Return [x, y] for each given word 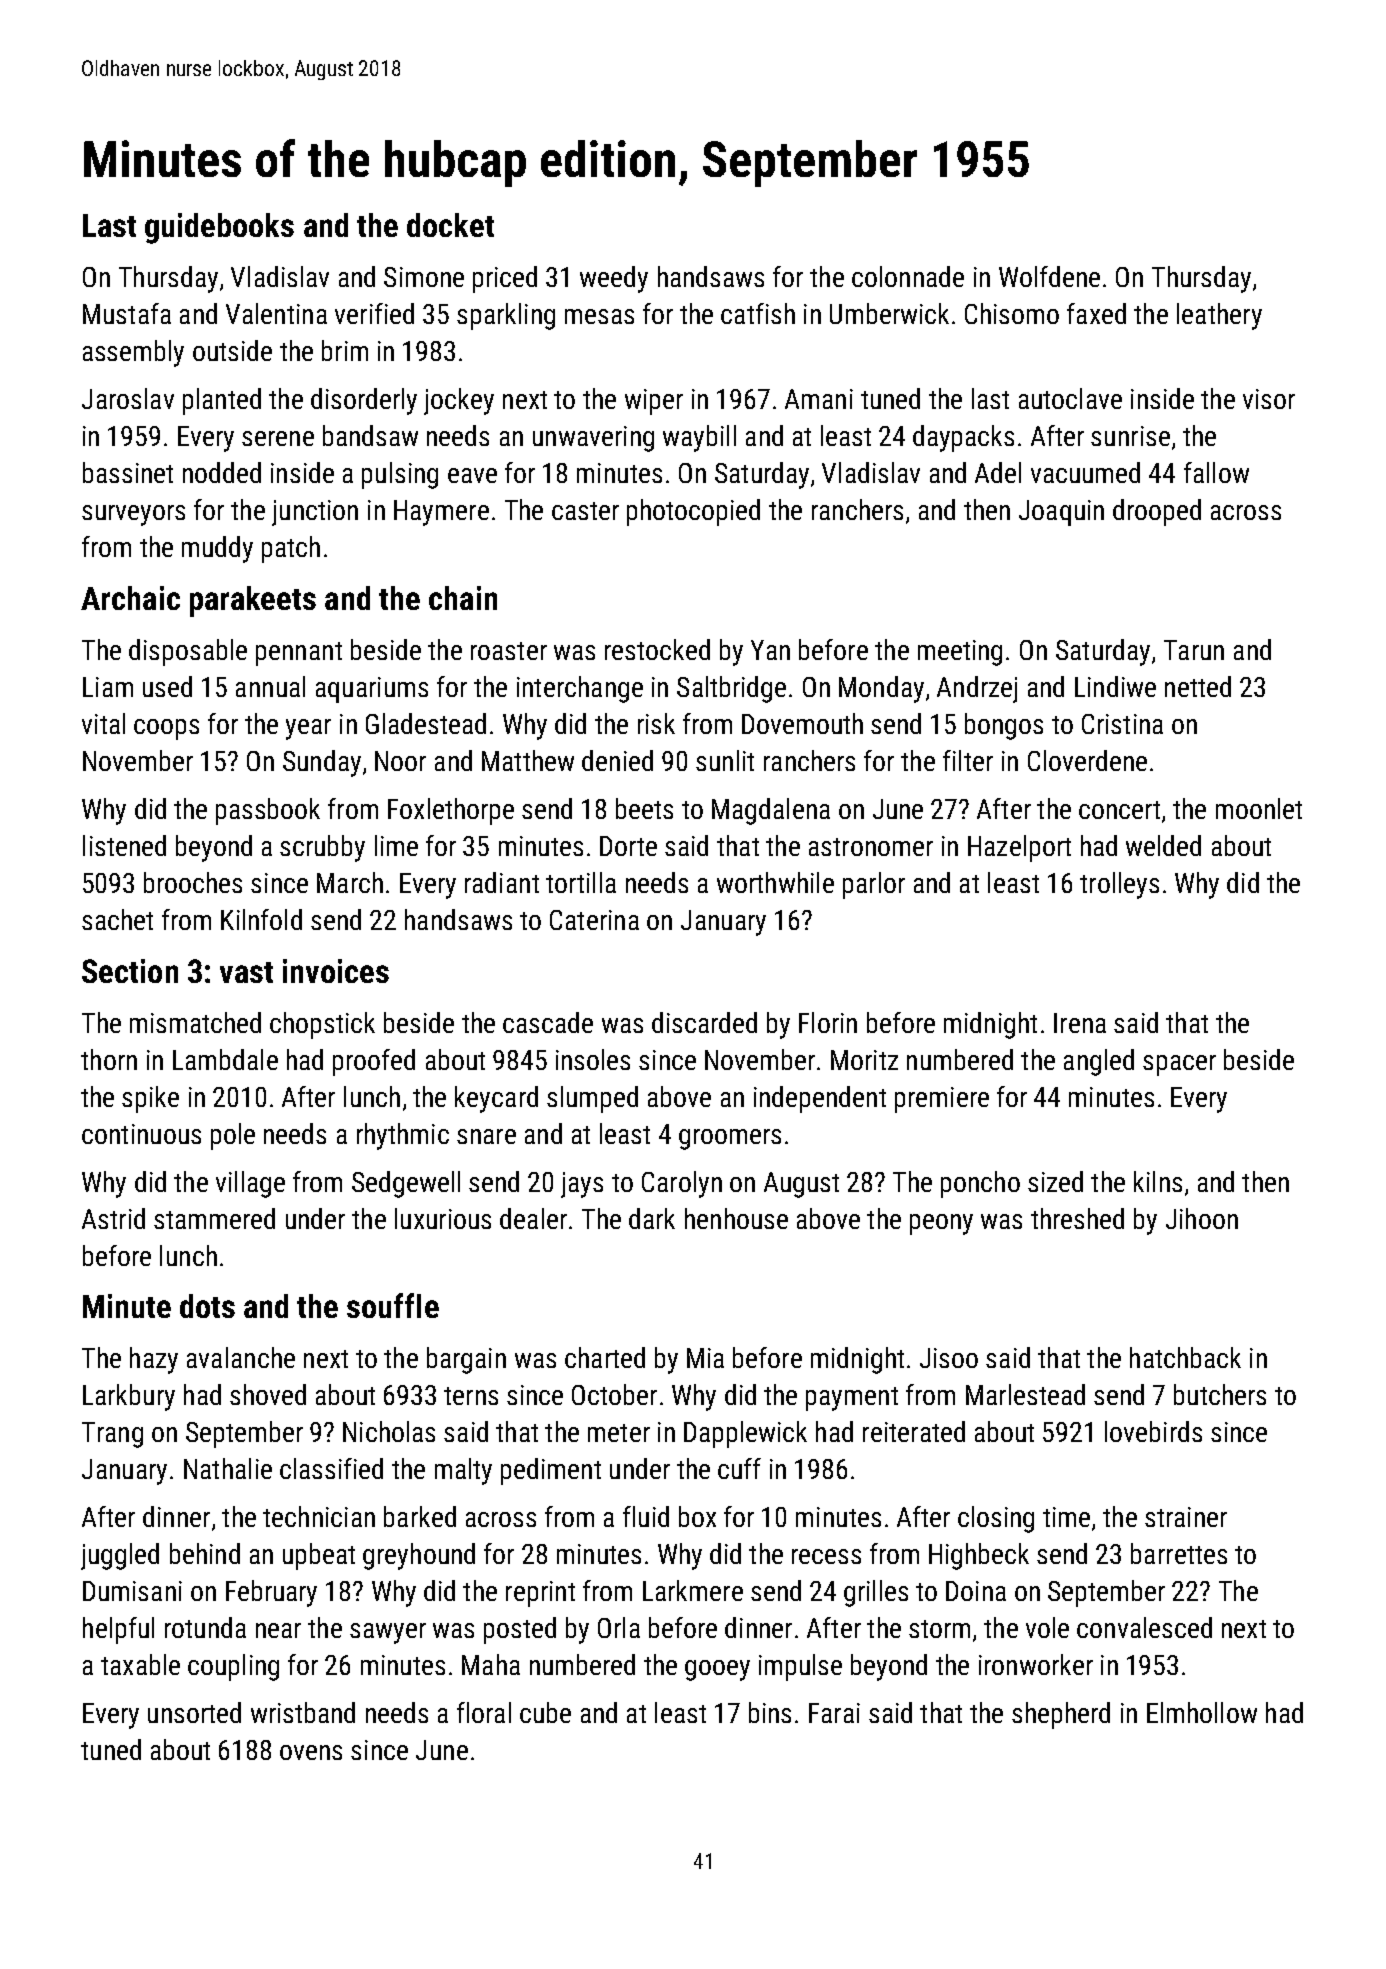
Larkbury [129, 1397]
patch [291, 549]
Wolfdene [1049, 276]
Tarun [1194, 650]
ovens [311, 1752]
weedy [614, 279]
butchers [1220, 1394]
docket [450, 225]
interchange [580, 689]
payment [852, 1399]
